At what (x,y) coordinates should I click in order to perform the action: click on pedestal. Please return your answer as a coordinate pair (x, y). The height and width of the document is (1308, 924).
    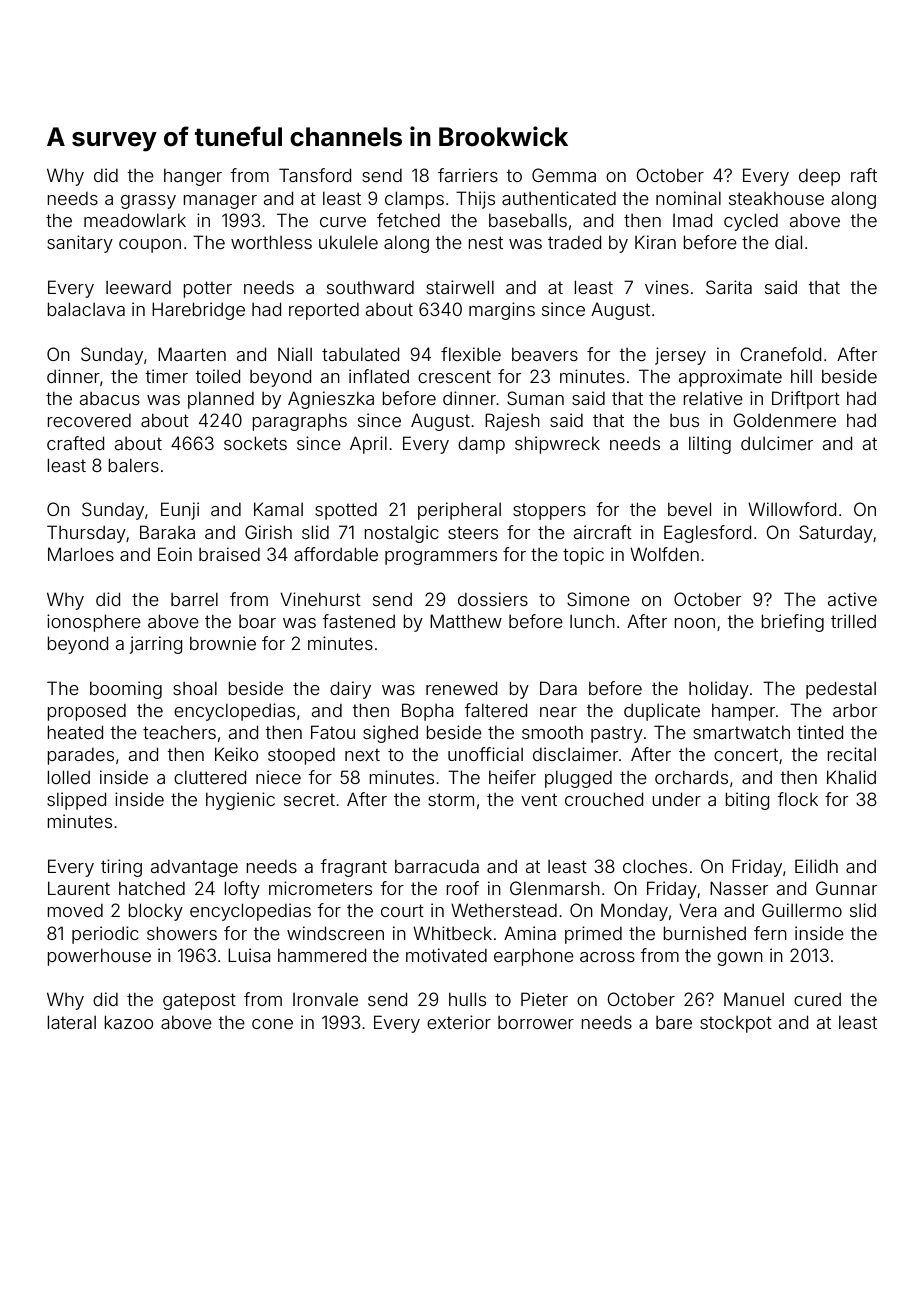
    Looking at the image, I should click on (841, 690).
